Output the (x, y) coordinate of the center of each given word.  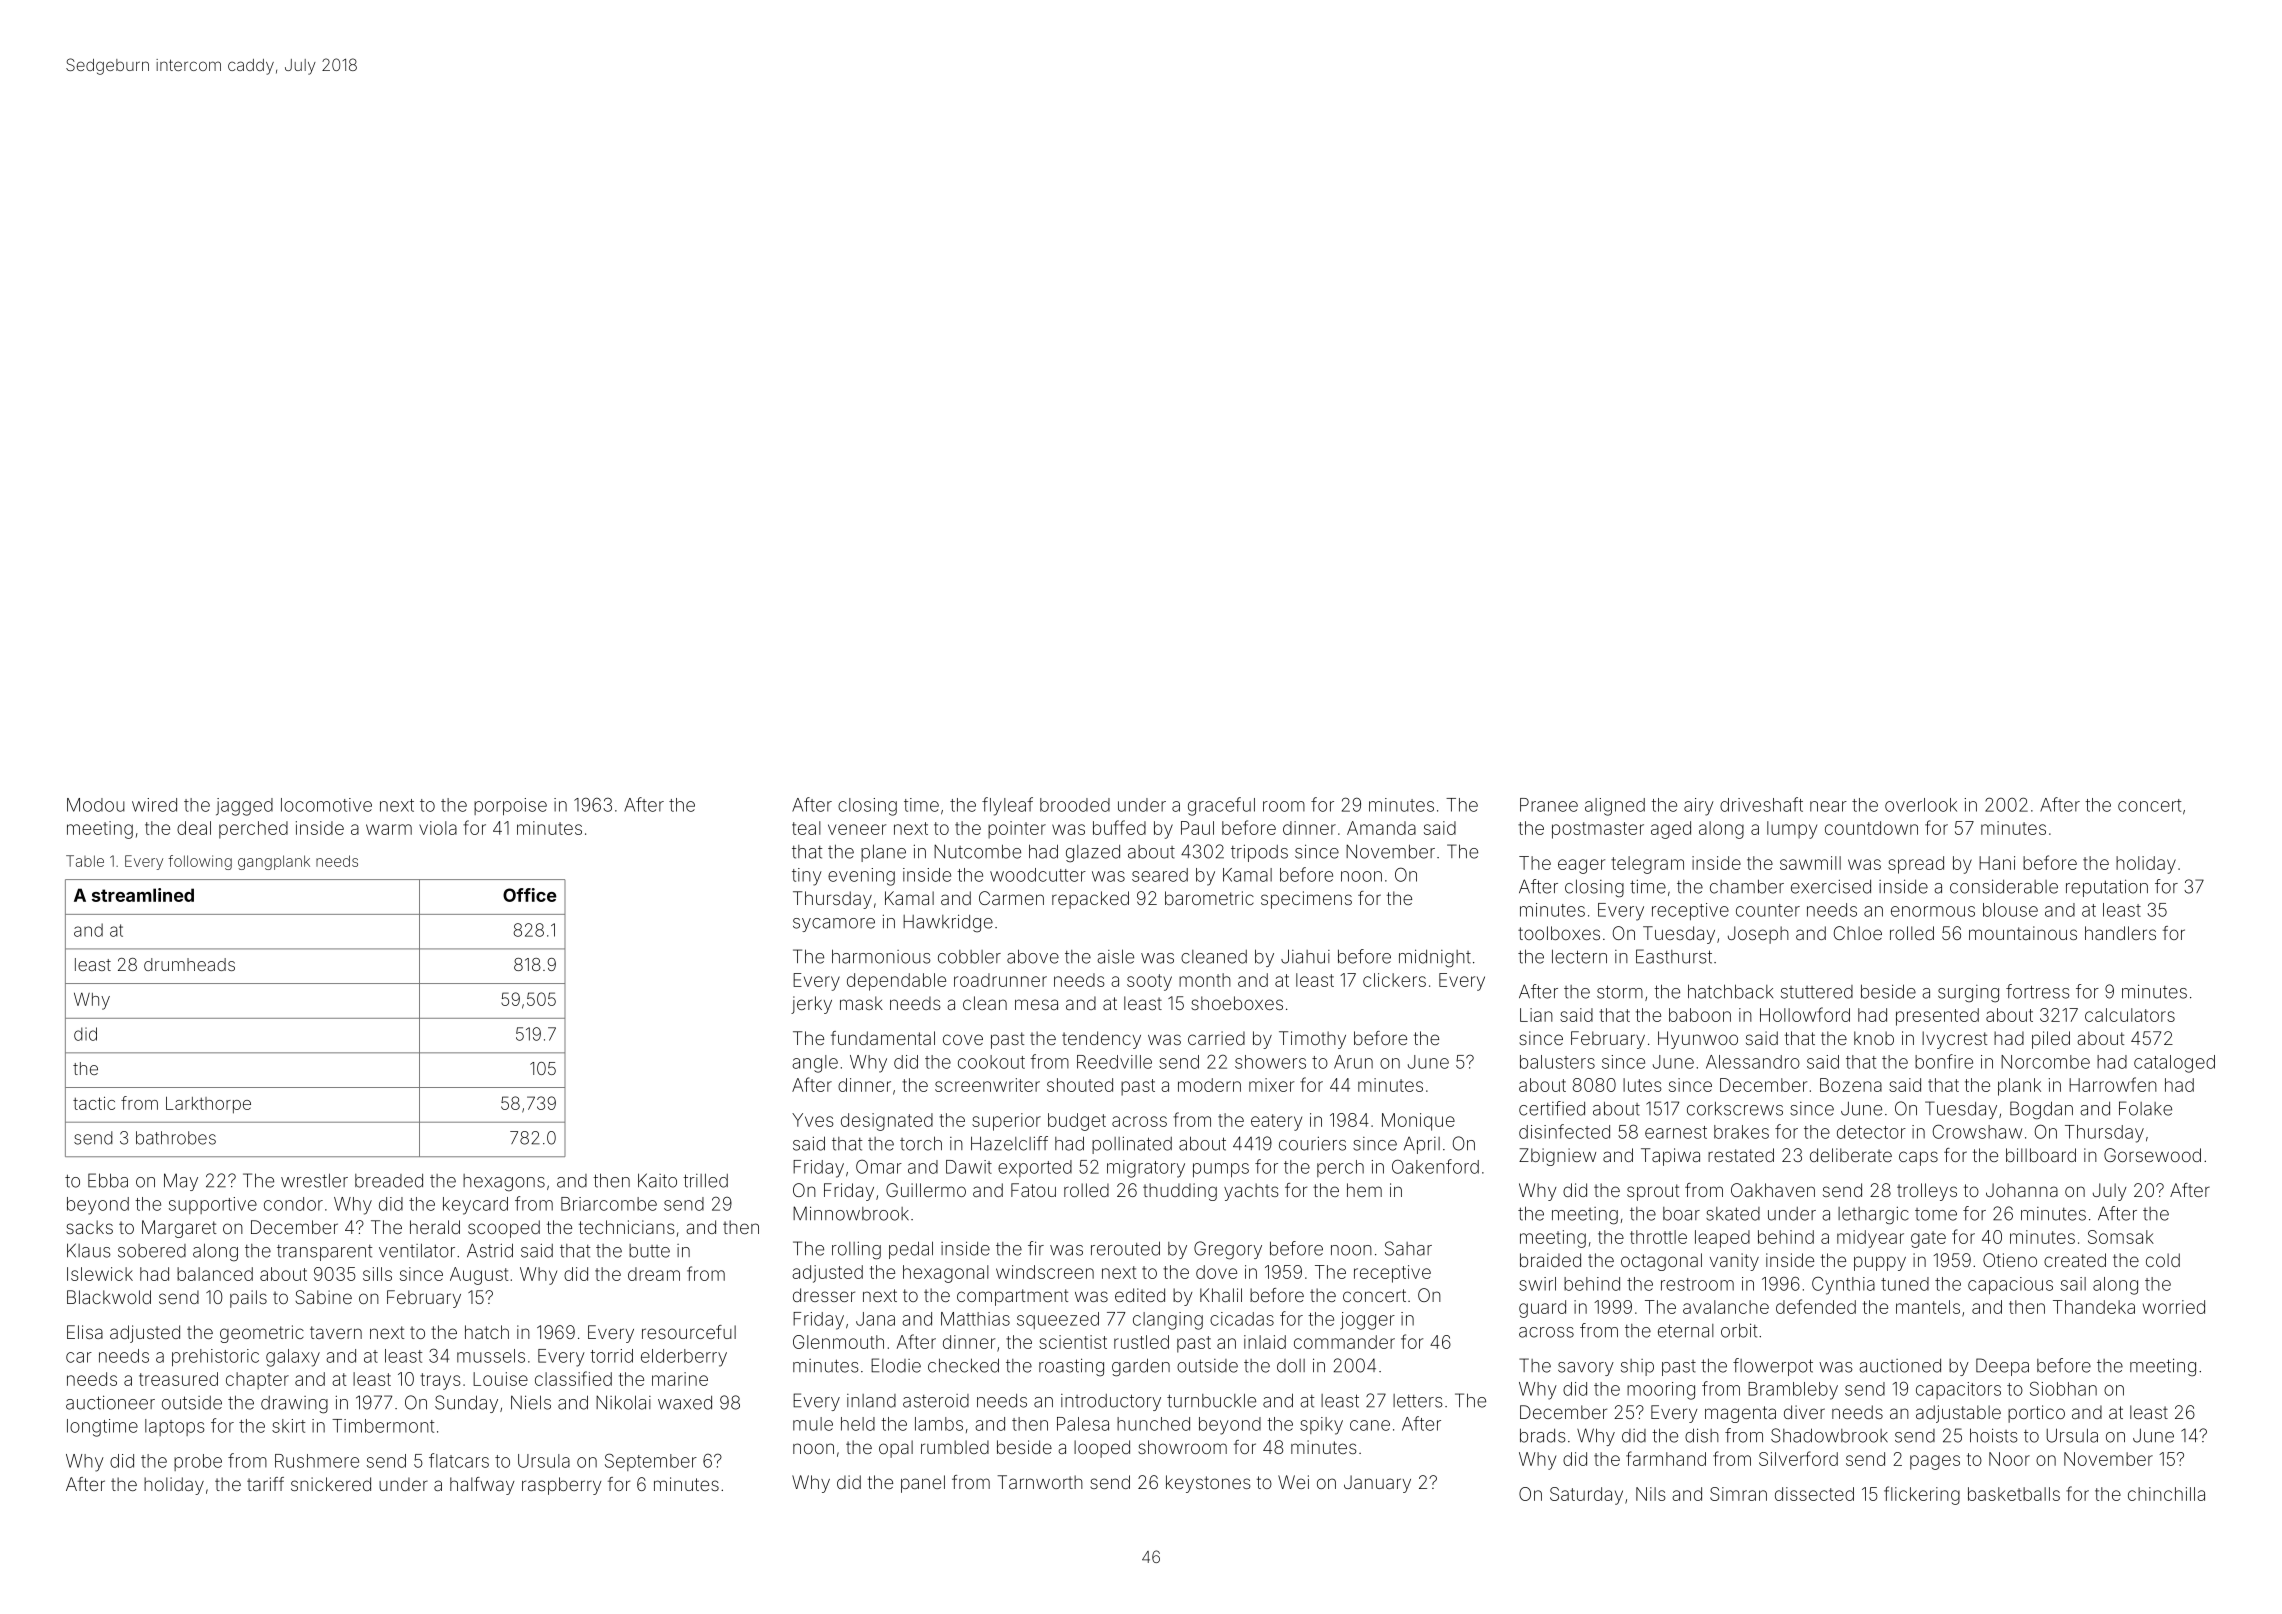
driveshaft (1761, 804)
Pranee (1549, 805)
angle (815, 1064)
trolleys (1927, 1192)
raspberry (562, 1486)
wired (154, 805)
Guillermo (926, 1190)
